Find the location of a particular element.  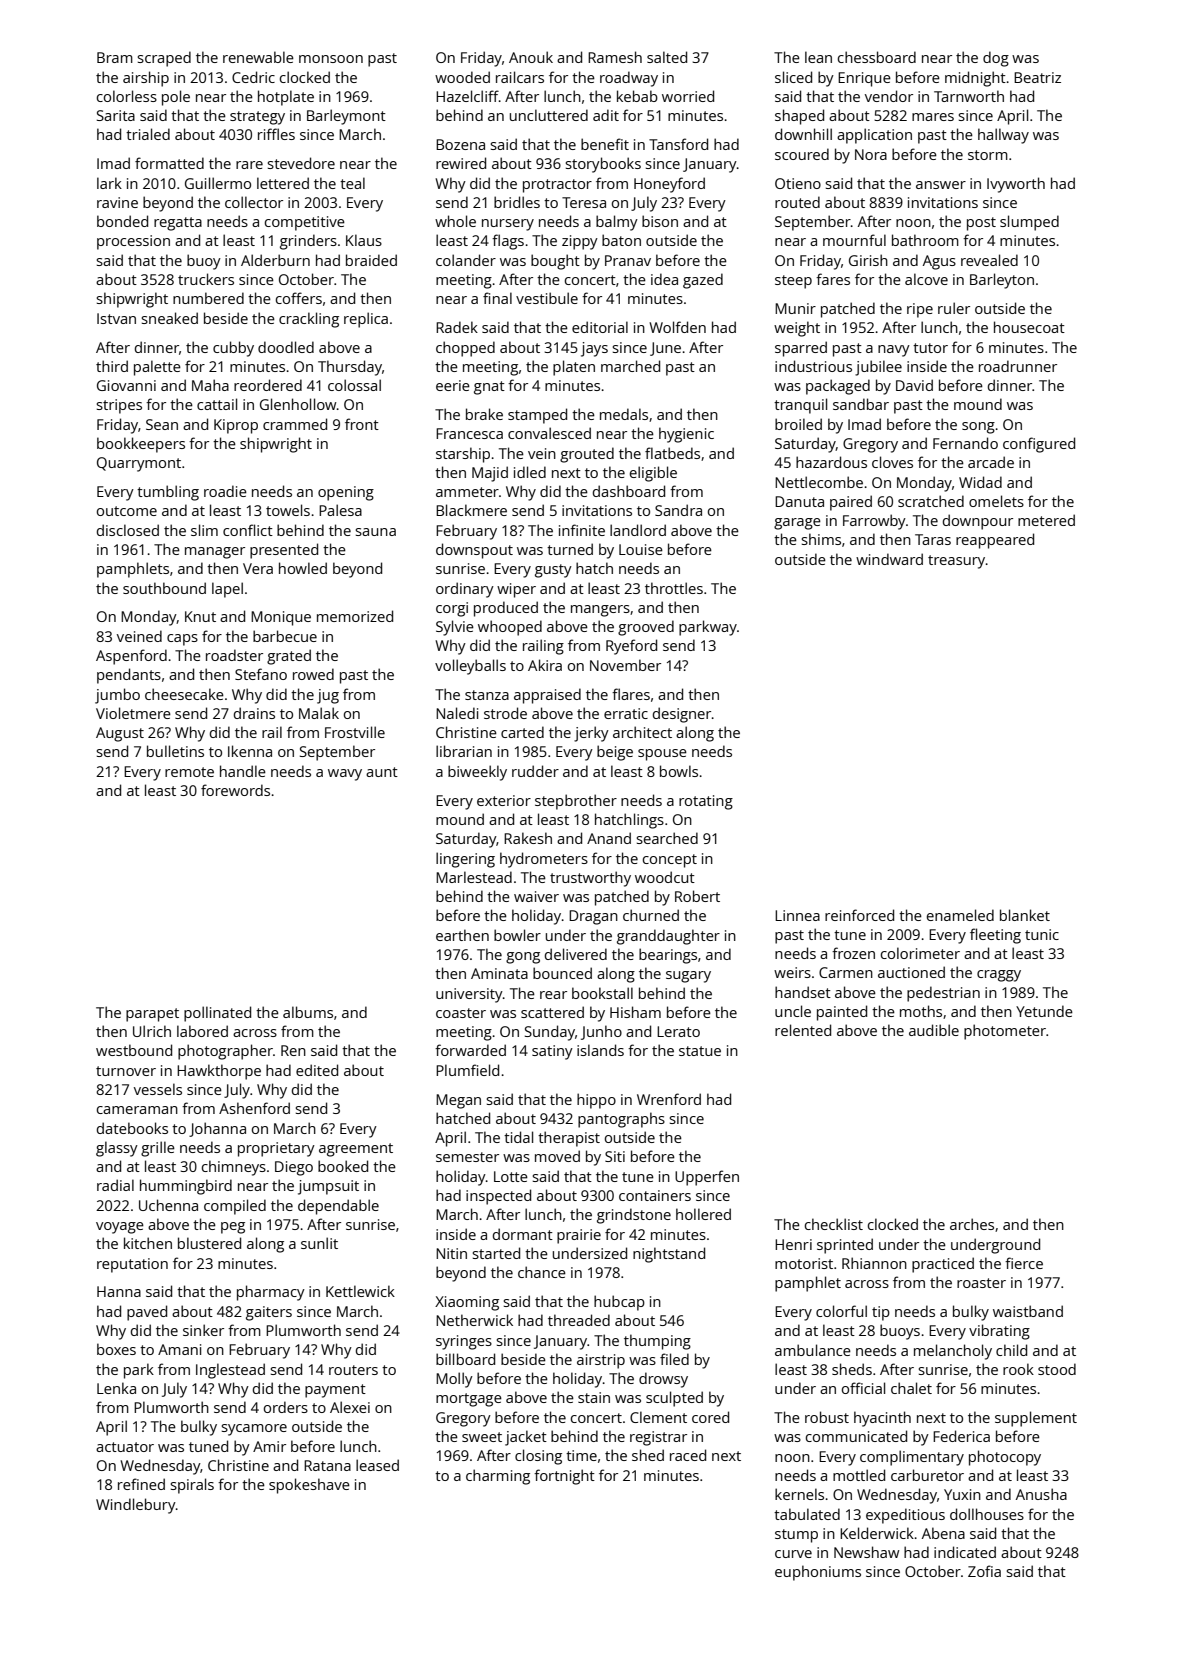

windward is located at coordinates (889, 559).
